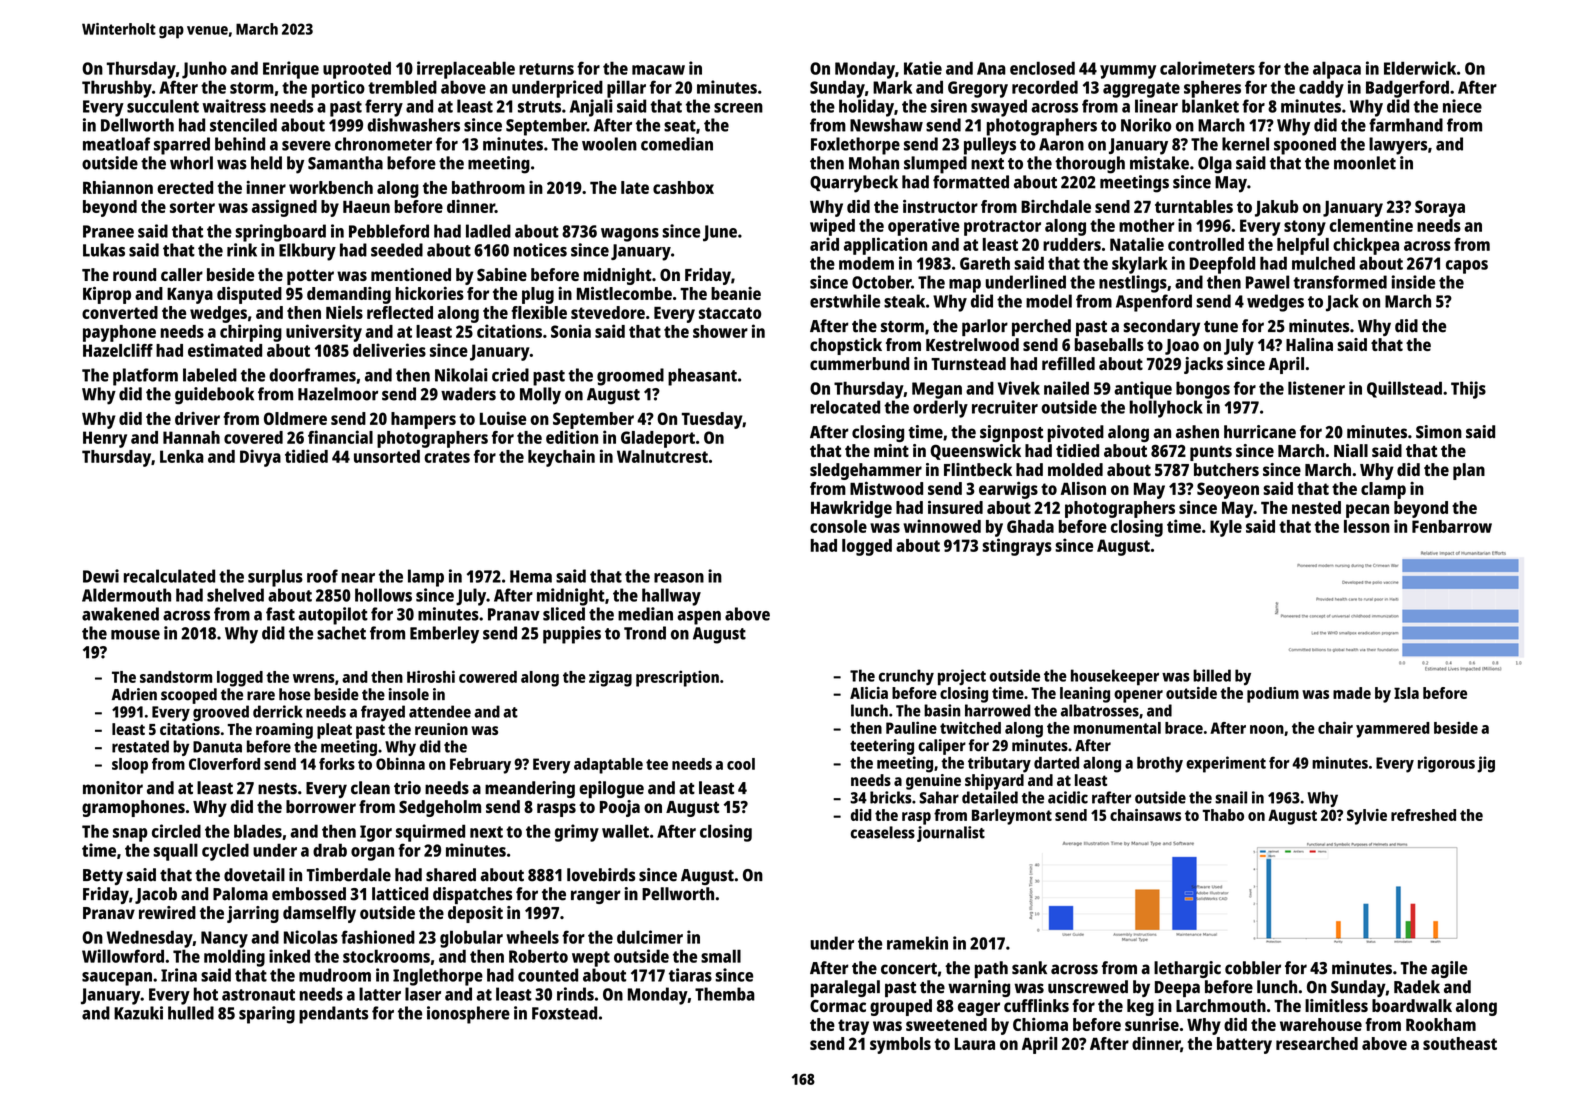 This screenshot has width=1582, height=1118. What do you see at coordinates (254, 875) in the screenshot?
I see `dovetail` at bounding box center [254, 875].
